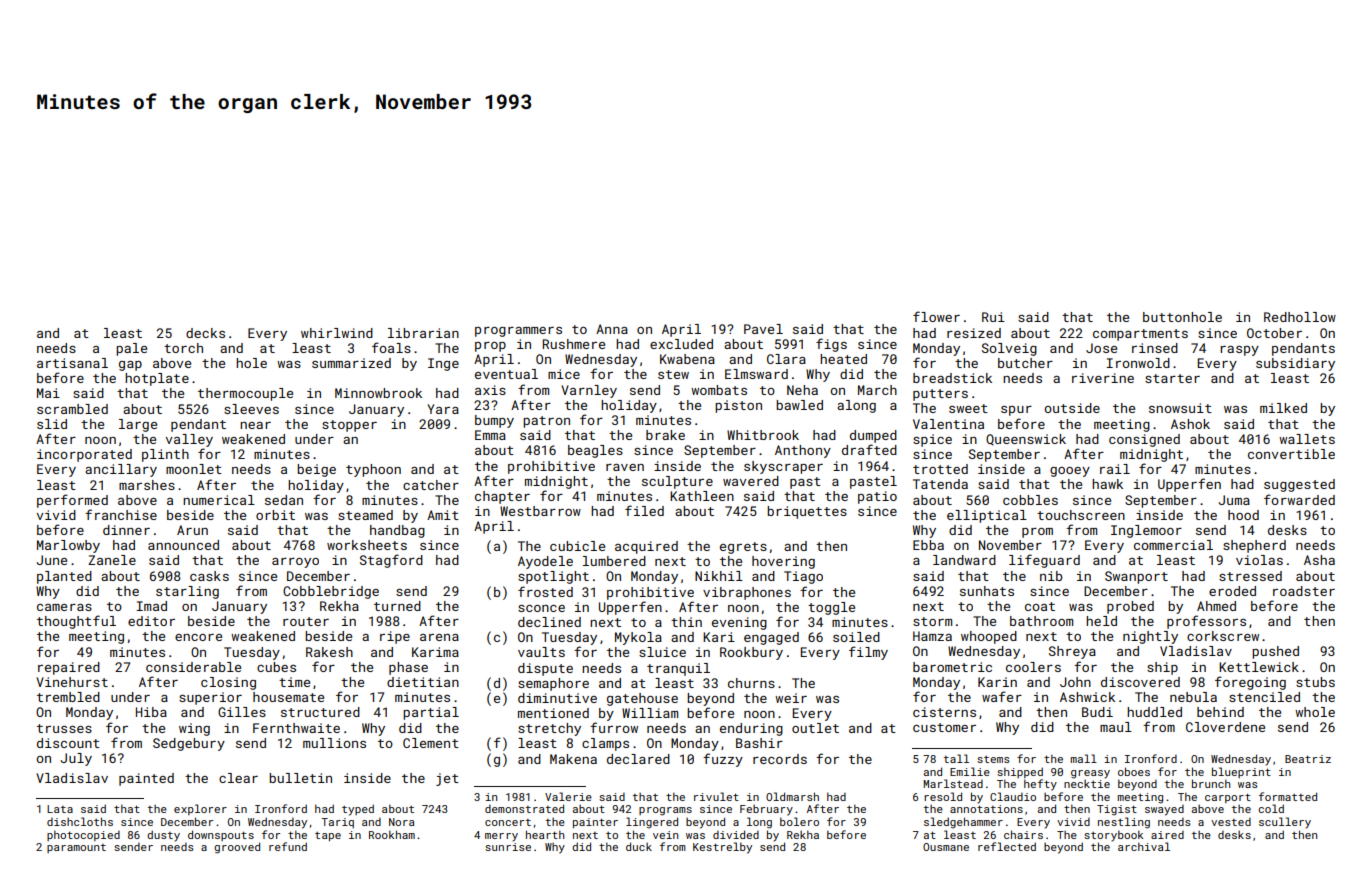 This screenshot has width=1372, height=887. Describe the element at coordinates (1216, 606) in the screenshot. I see `Ahmed` at that location.
